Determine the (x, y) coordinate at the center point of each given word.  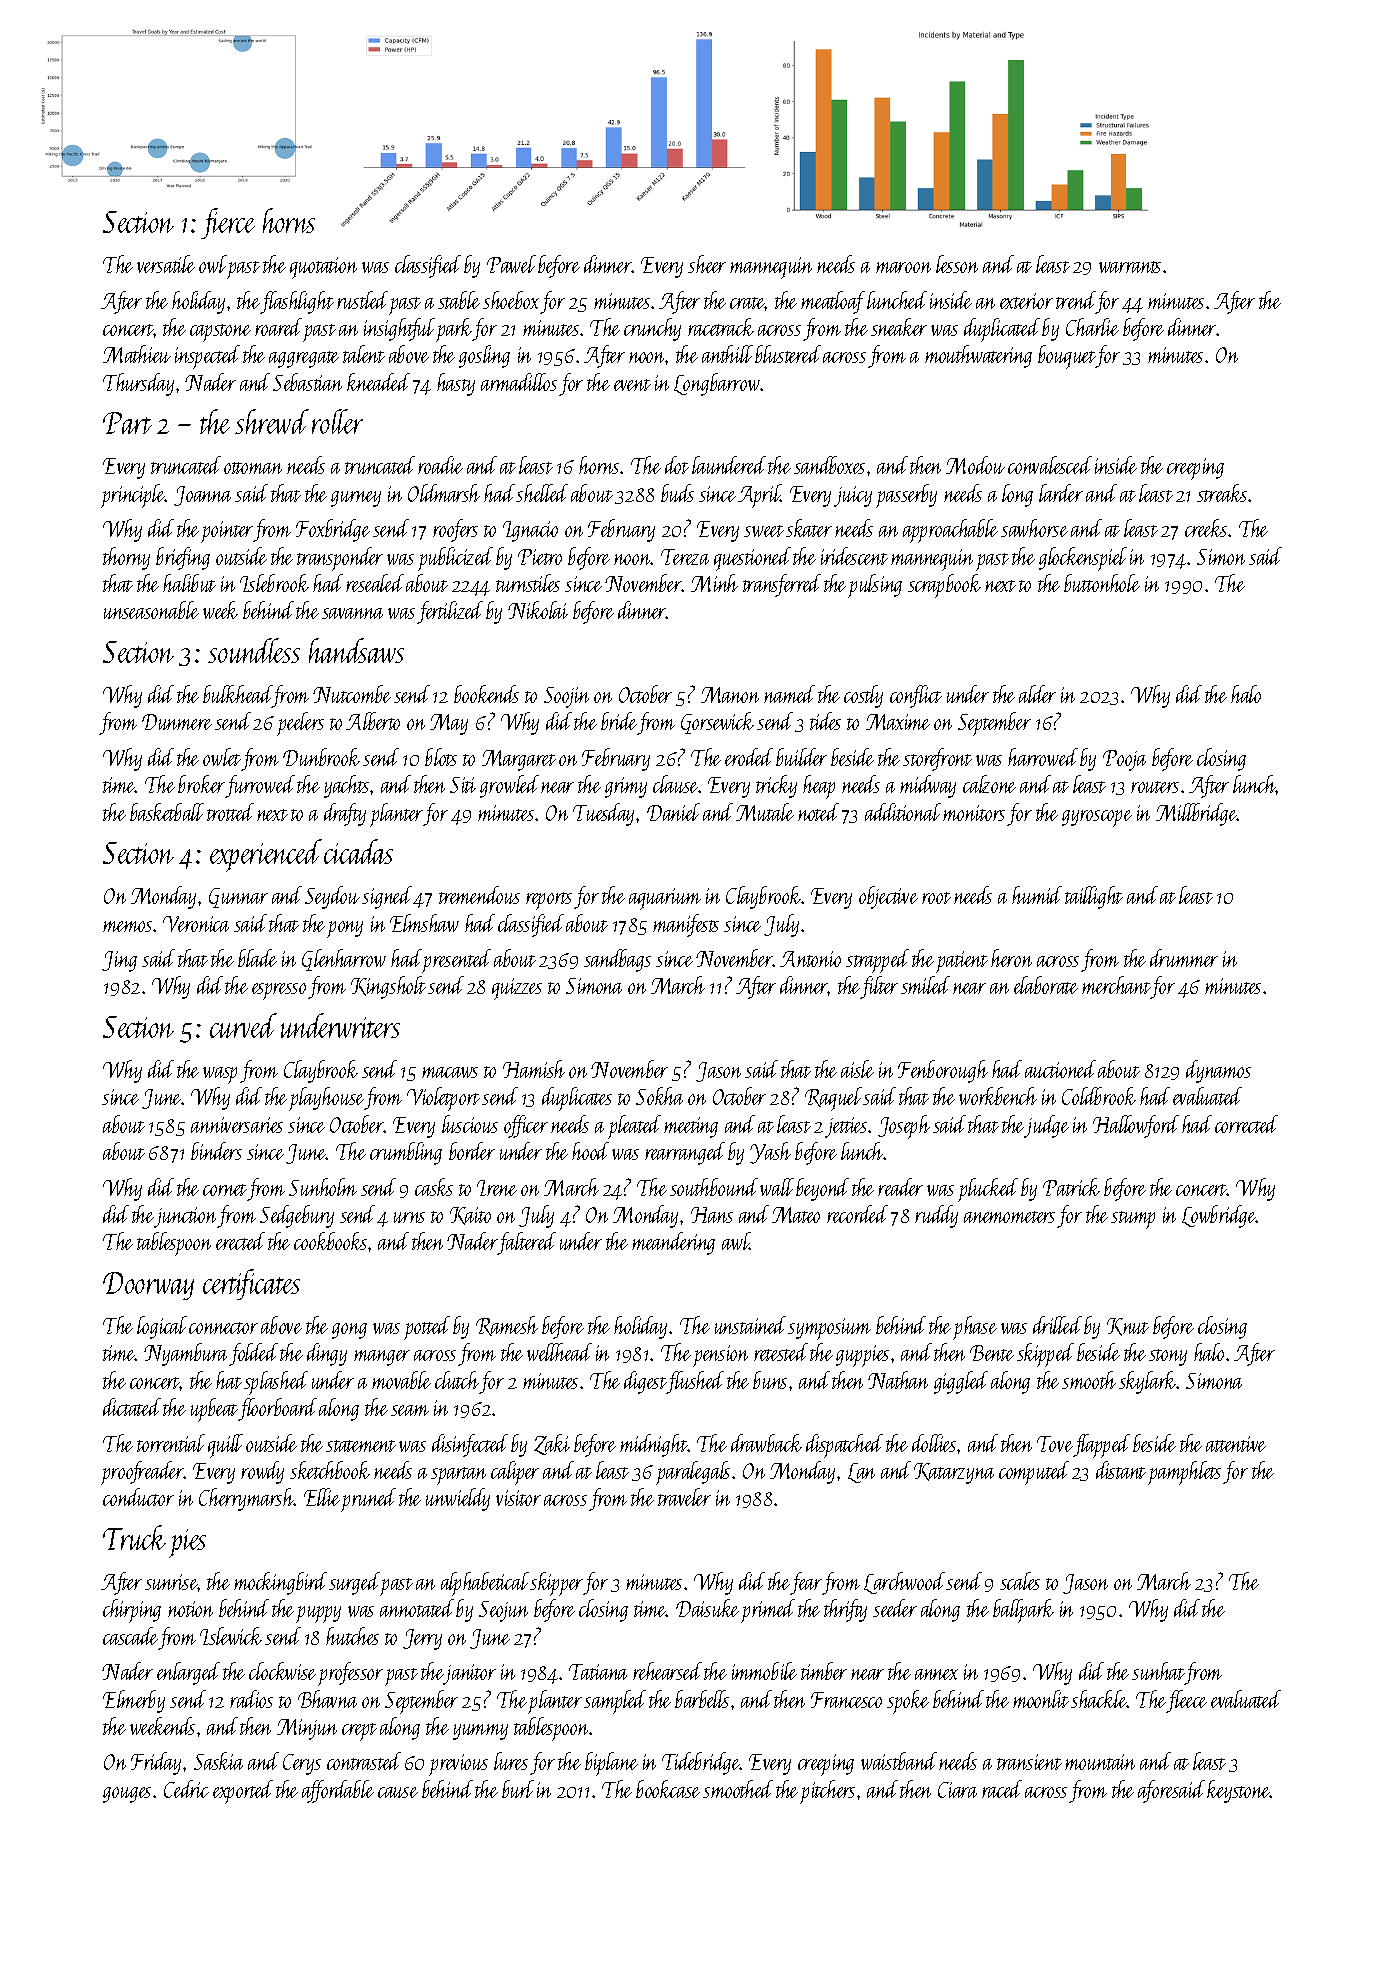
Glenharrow (344, 960)
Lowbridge (1219, 1216)
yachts (346, 786)
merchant (1116, 985)
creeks (1206, 528)
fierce (228, 223)
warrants (1130, 267)
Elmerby (134, 1701)
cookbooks (330, 1241)
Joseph (904, 1127)
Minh (714, 583)
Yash (770, 1153)
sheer (707, 264)
